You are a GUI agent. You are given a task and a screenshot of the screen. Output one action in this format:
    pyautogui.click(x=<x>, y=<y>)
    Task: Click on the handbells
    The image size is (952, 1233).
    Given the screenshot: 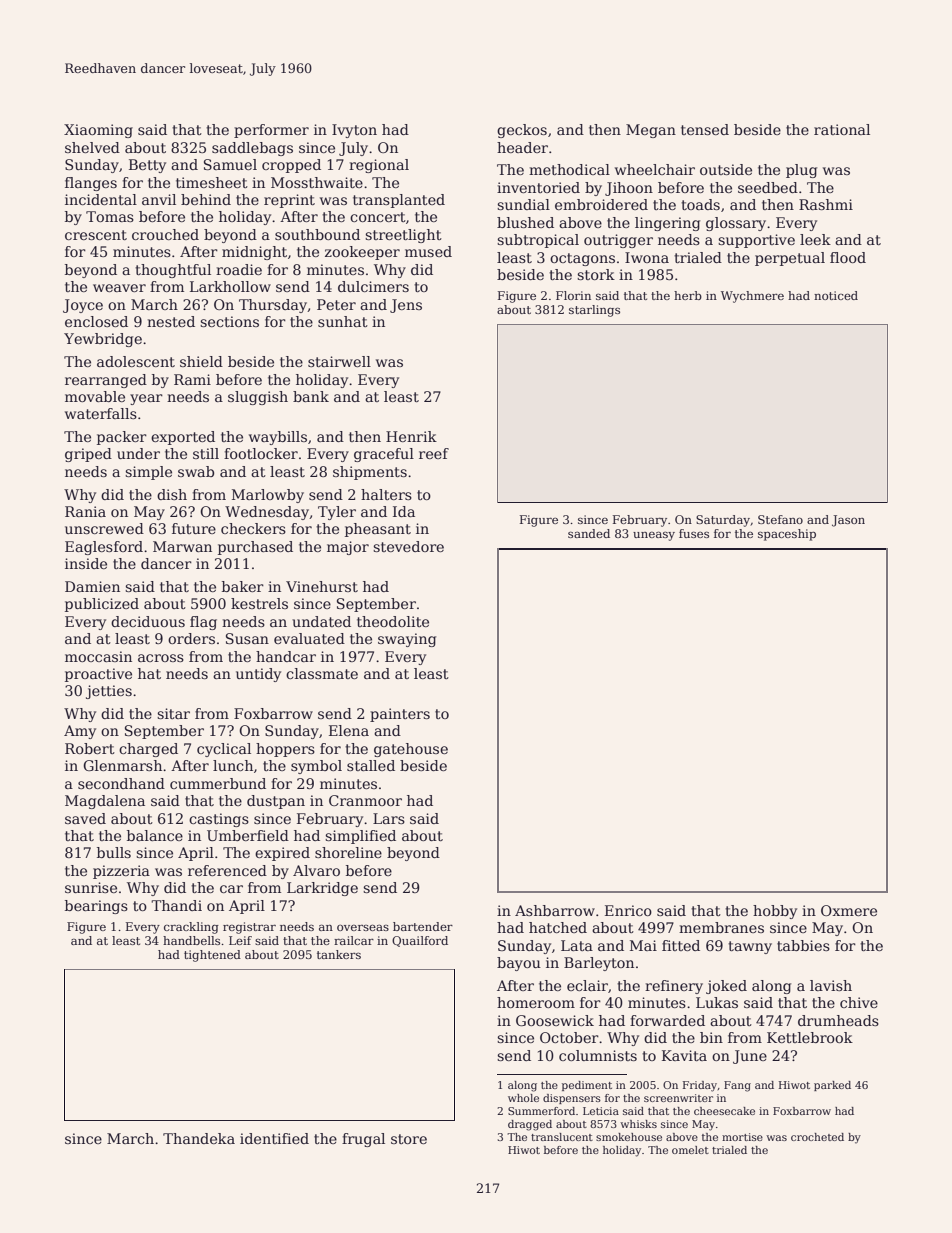 What is the action you would take?
    pyautogui.click(x=191, y=940)
